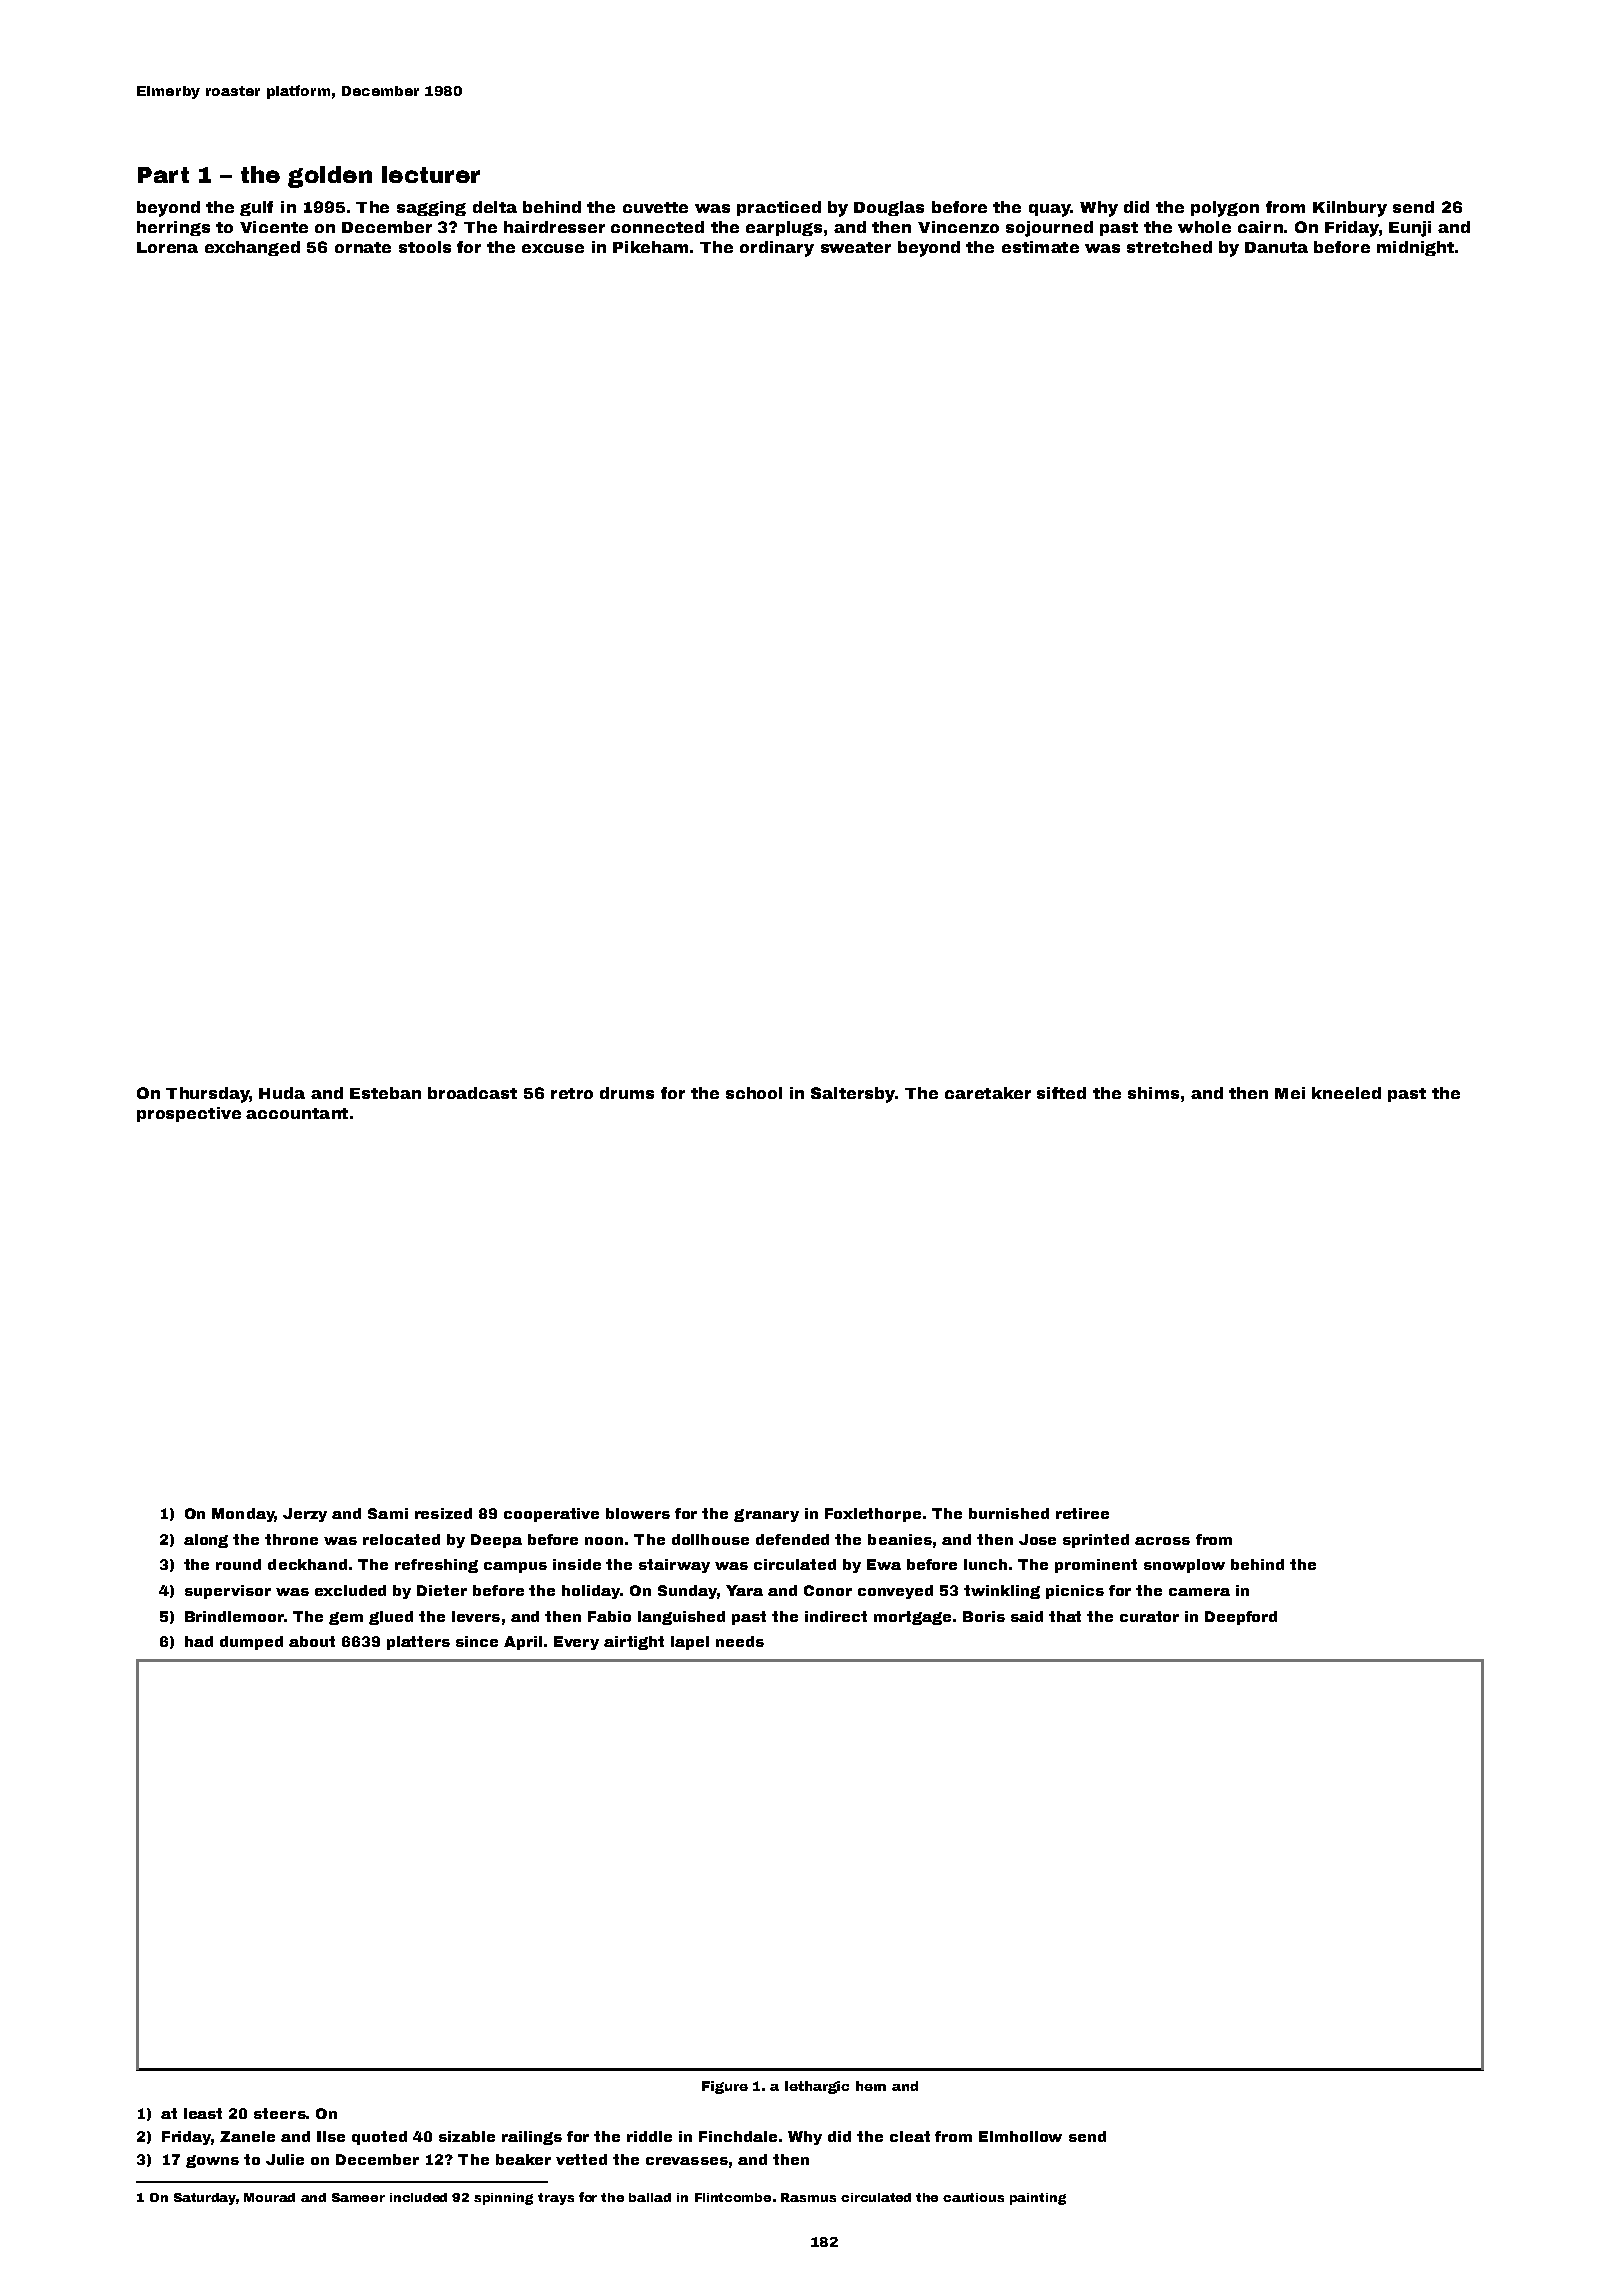 The image size is (1620, 2292). I want to click on granary, so click(766, 1515).
